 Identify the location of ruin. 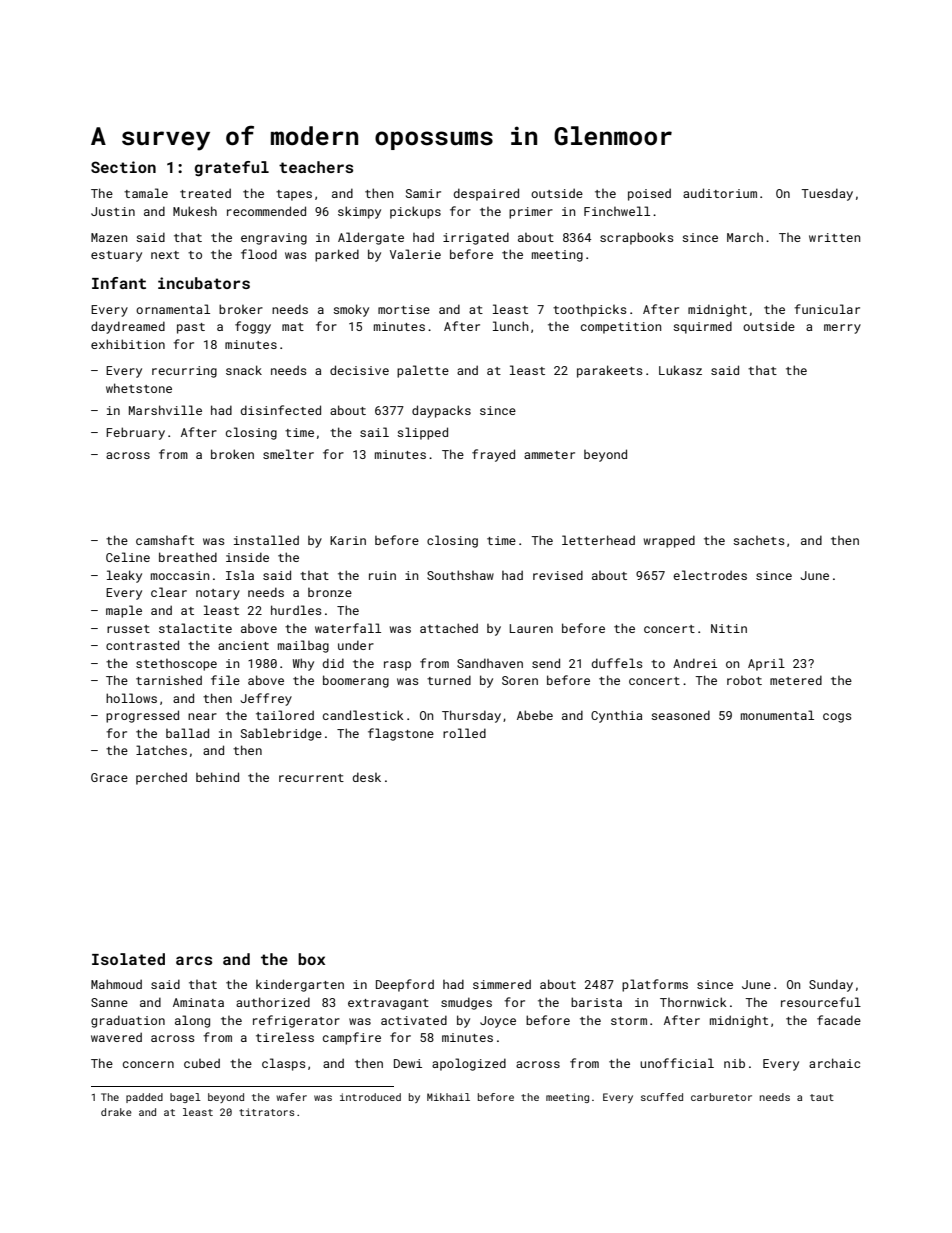
(382, 575).
